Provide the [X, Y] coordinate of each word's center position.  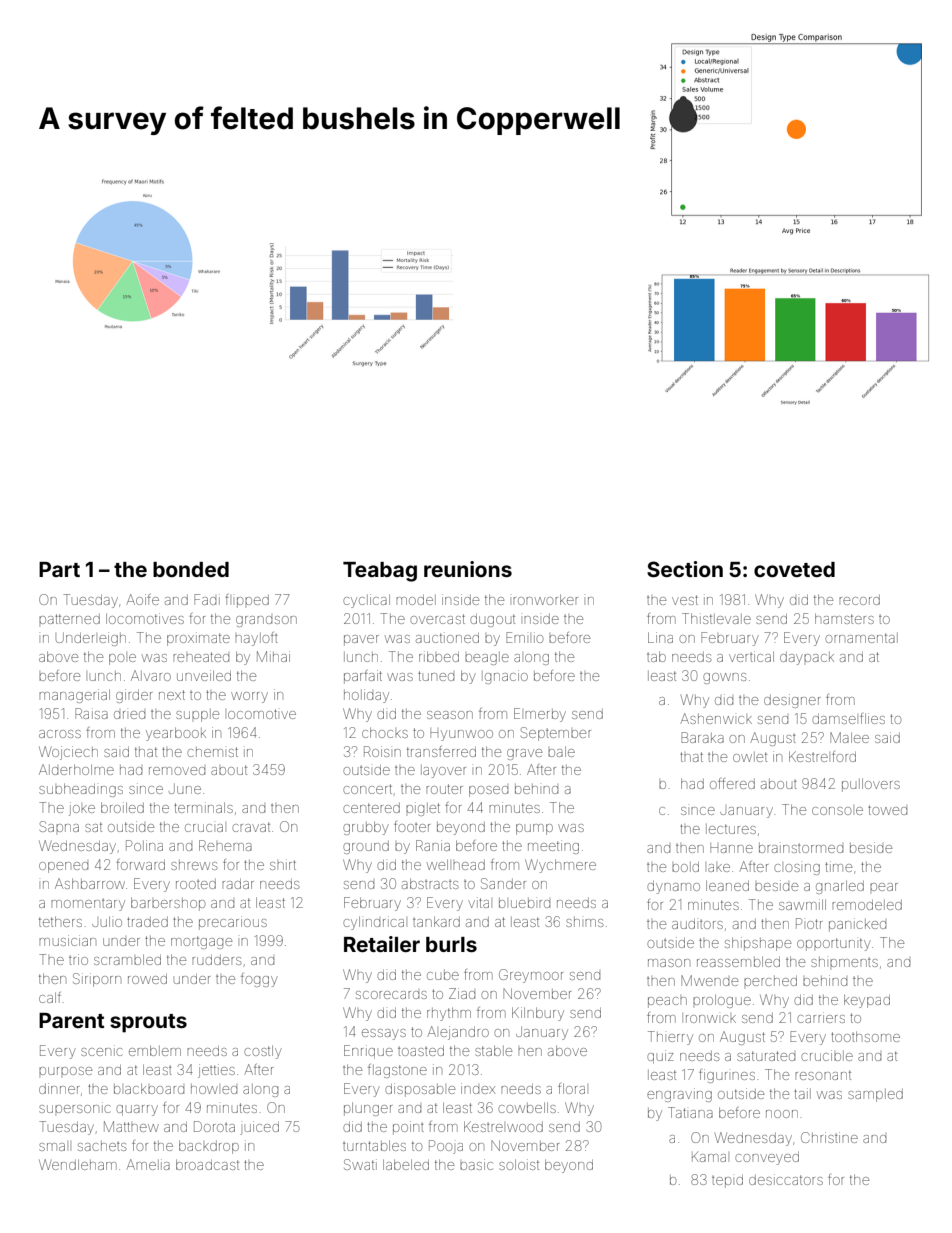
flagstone [397, 1071]
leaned [727, 885]
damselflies [848, 718]
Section [685, 569]
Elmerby [540, 715]
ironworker [545, 599]
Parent [72, 1020]
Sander [503, 883]
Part [59, 569]
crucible [827, 1055]
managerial [74, 696]
